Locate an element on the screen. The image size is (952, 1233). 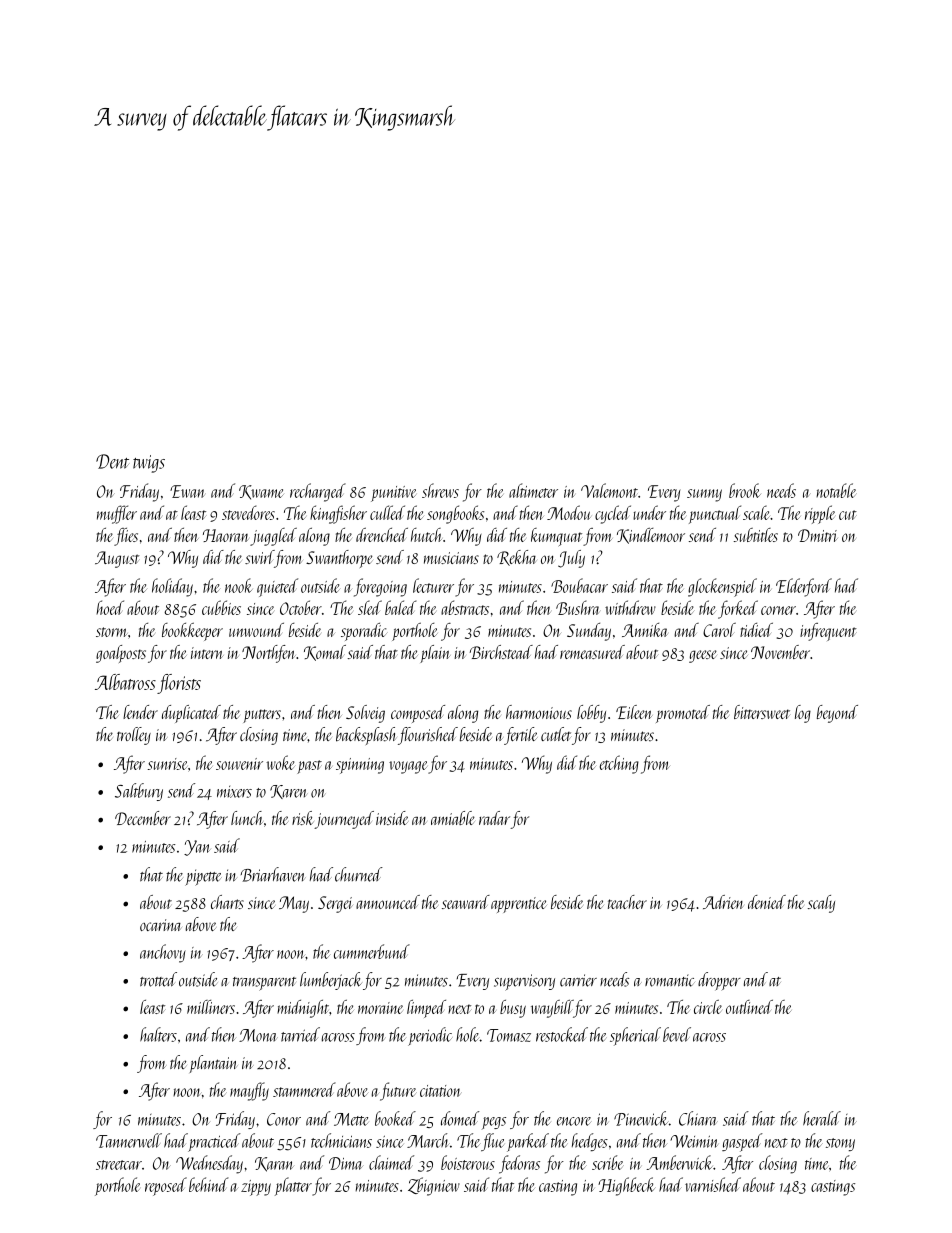
encore is located at coordinates (574, 1121).
